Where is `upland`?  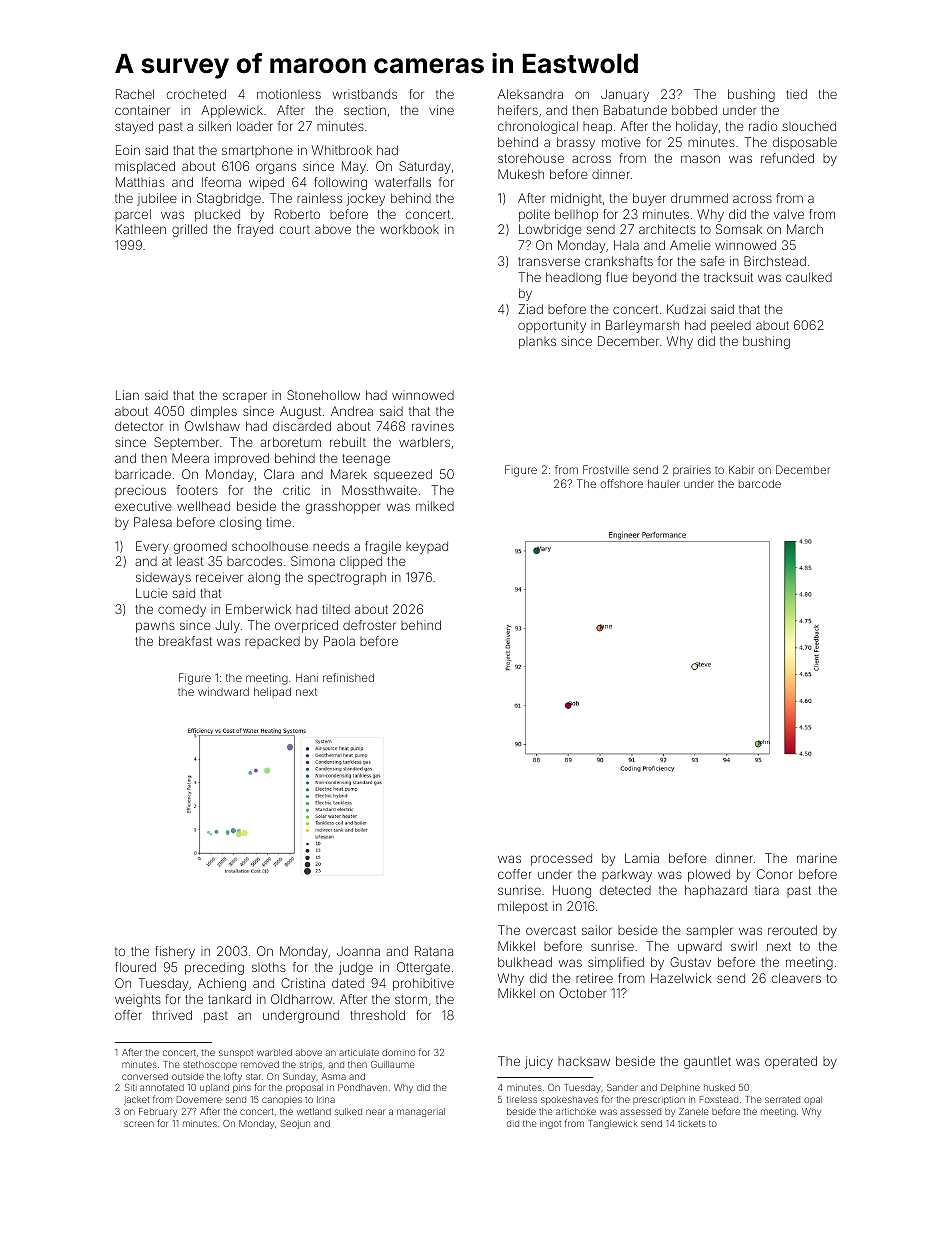 upland is located at coordinates (214, 1088).
